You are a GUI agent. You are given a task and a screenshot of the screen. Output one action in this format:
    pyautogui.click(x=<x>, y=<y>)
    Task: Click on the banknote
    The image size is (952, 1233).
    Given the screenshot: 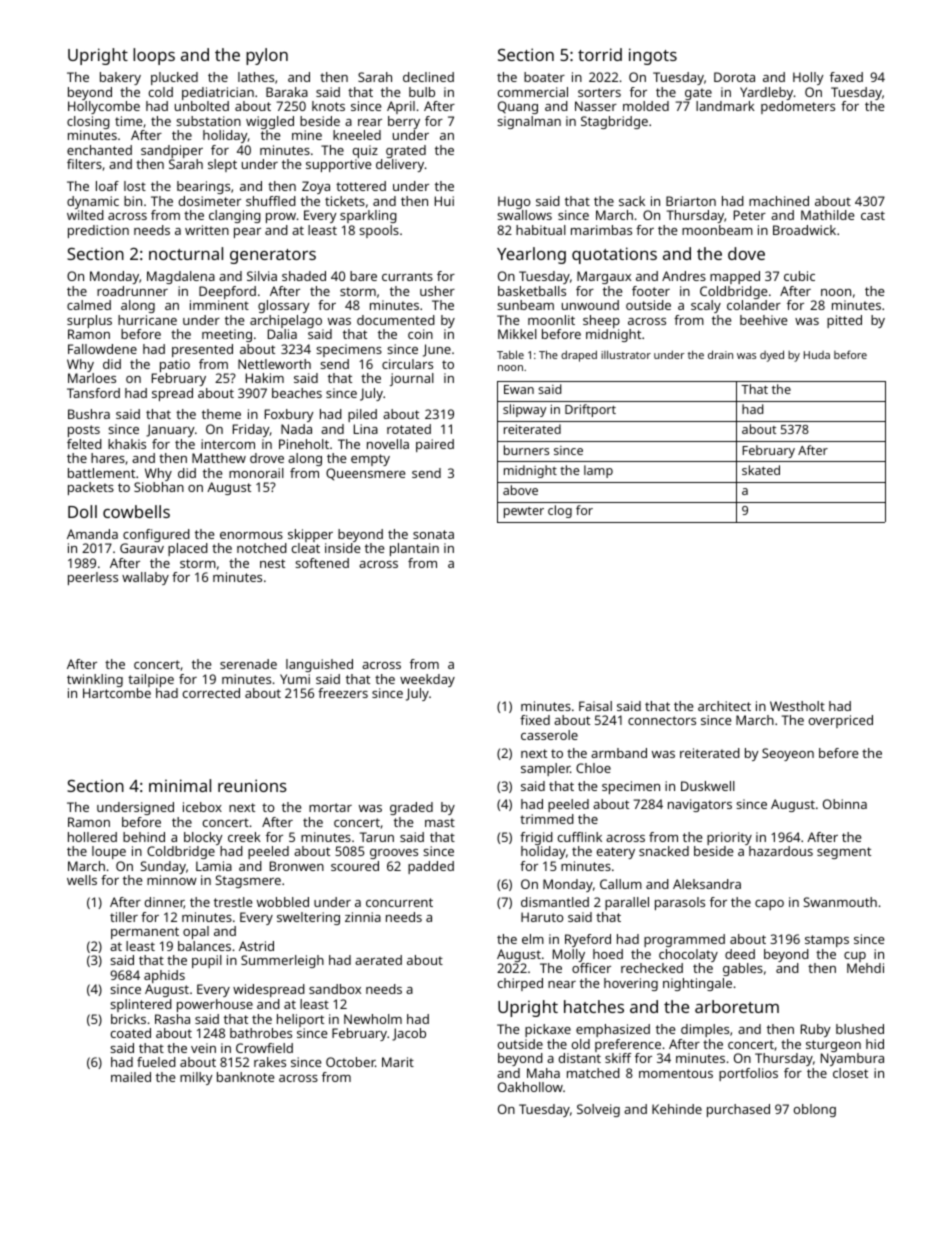 What is the action you would take?
    pyautogui.click(x=245, y=1077)
